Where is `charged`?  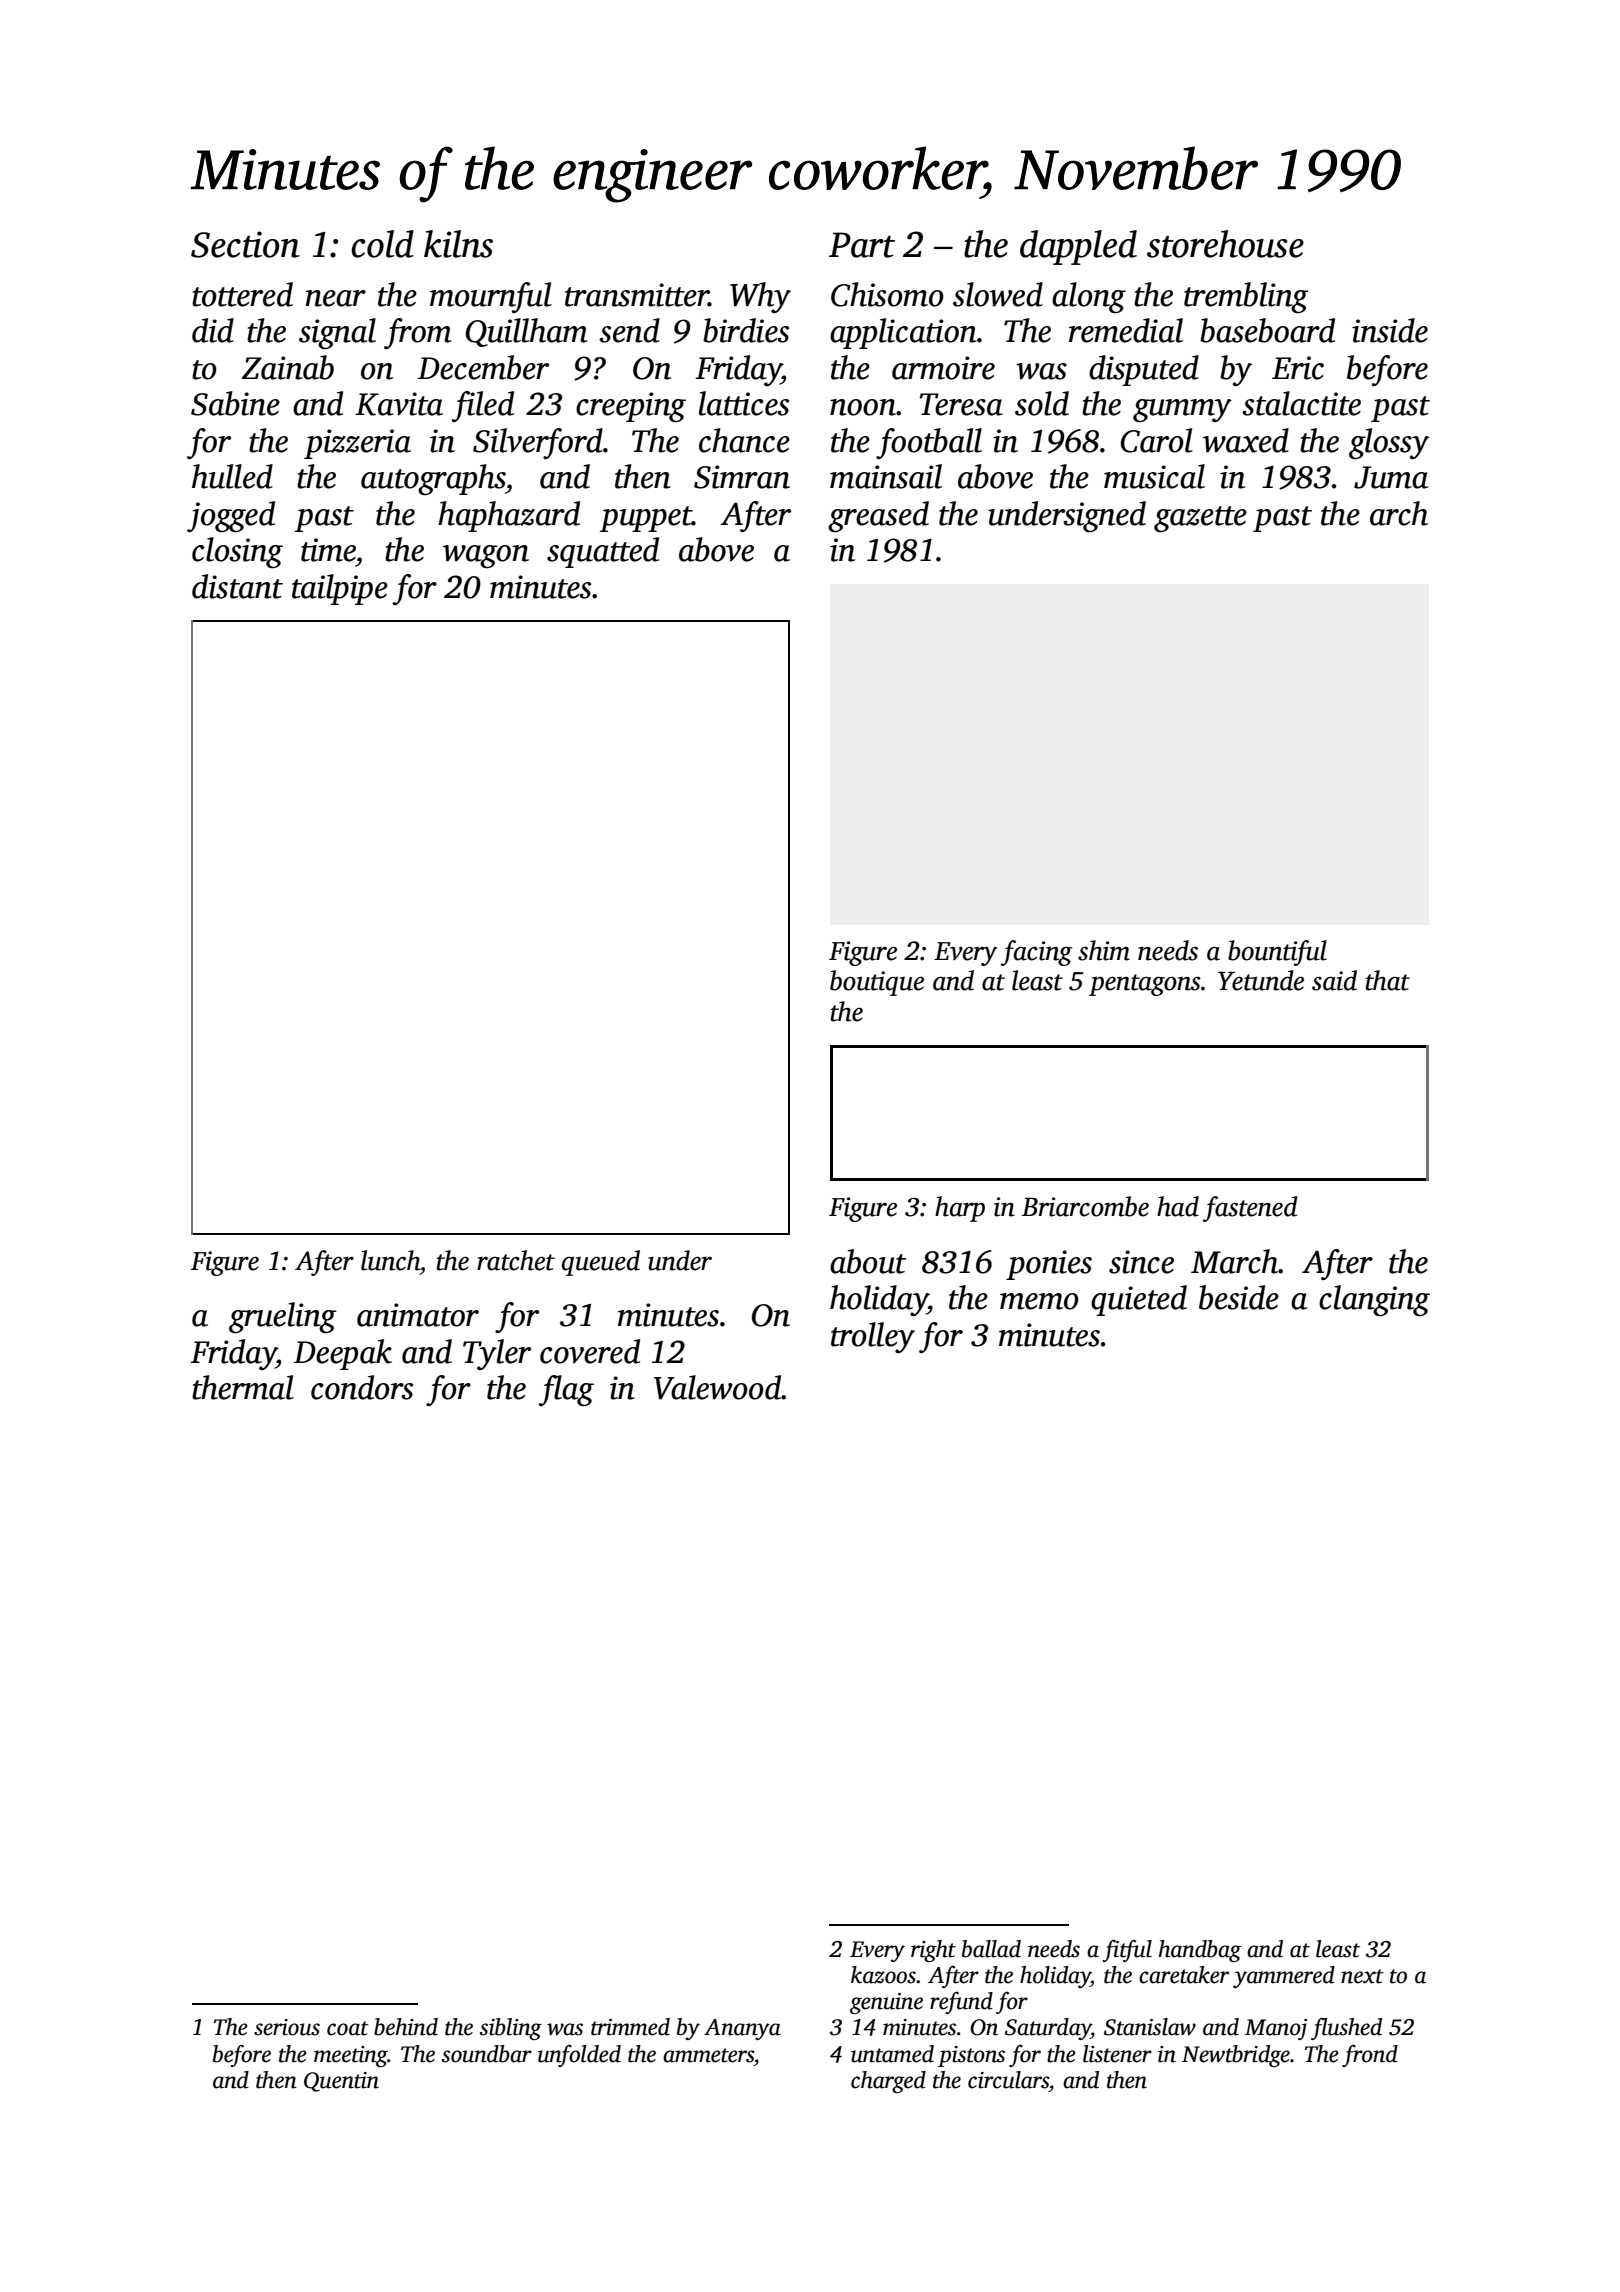
charged is located at coordinates (888, 2082).
